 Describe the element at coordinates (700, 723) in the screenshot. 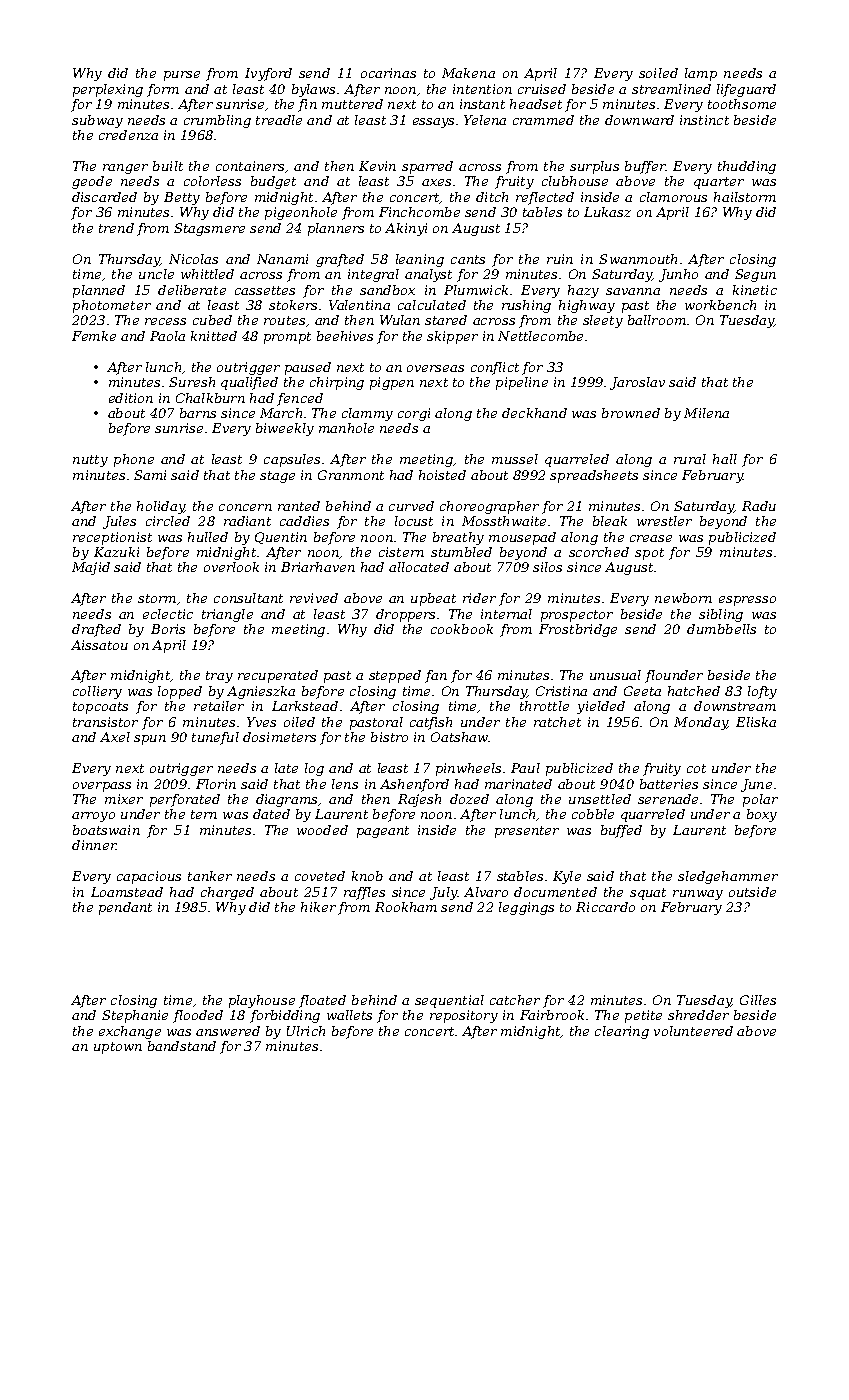

I see `Monday` at that location.
